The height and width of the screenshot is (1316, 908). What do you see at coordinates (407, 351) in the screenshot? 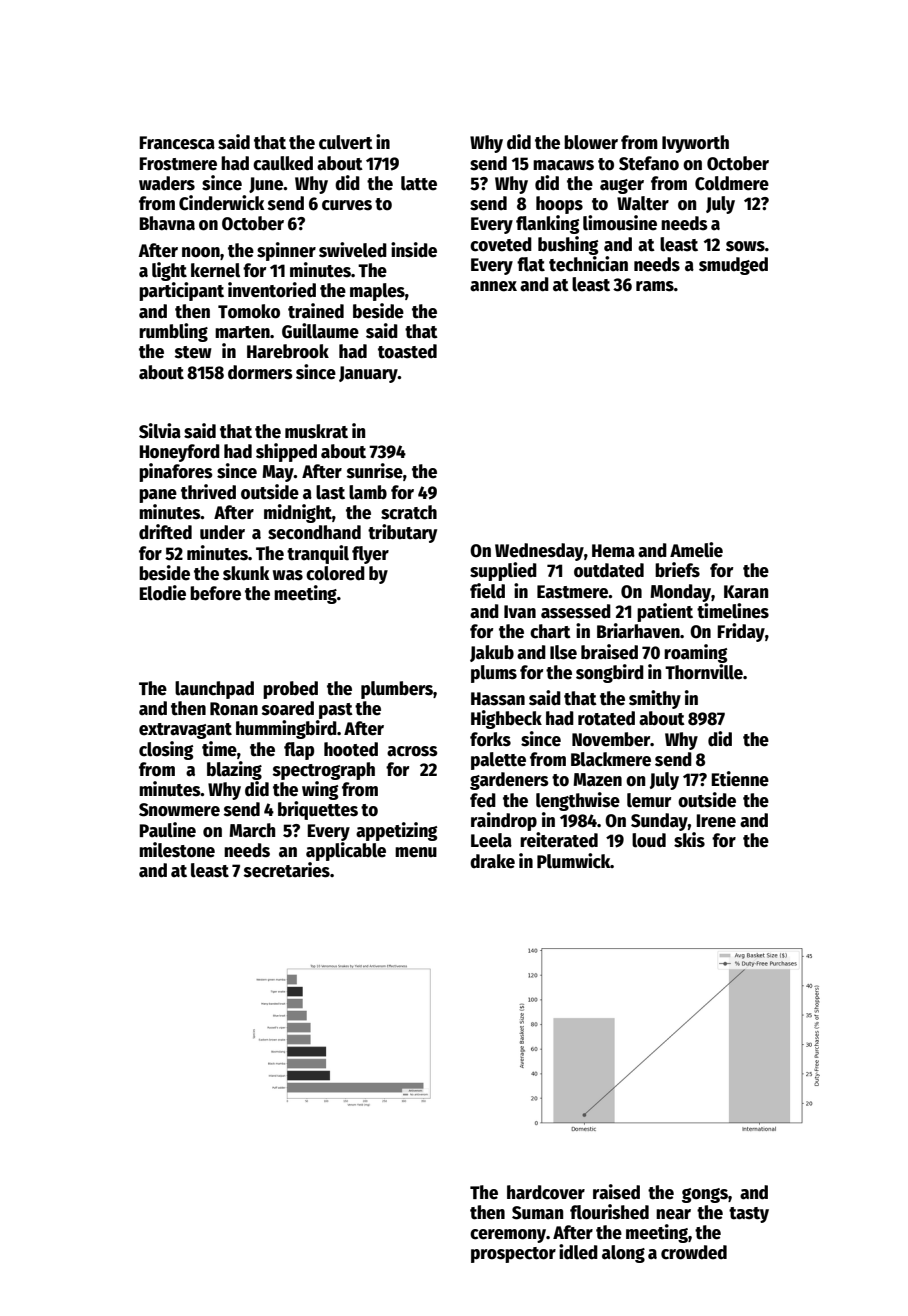
I see `toasted` at bounding box center [407, 351].
